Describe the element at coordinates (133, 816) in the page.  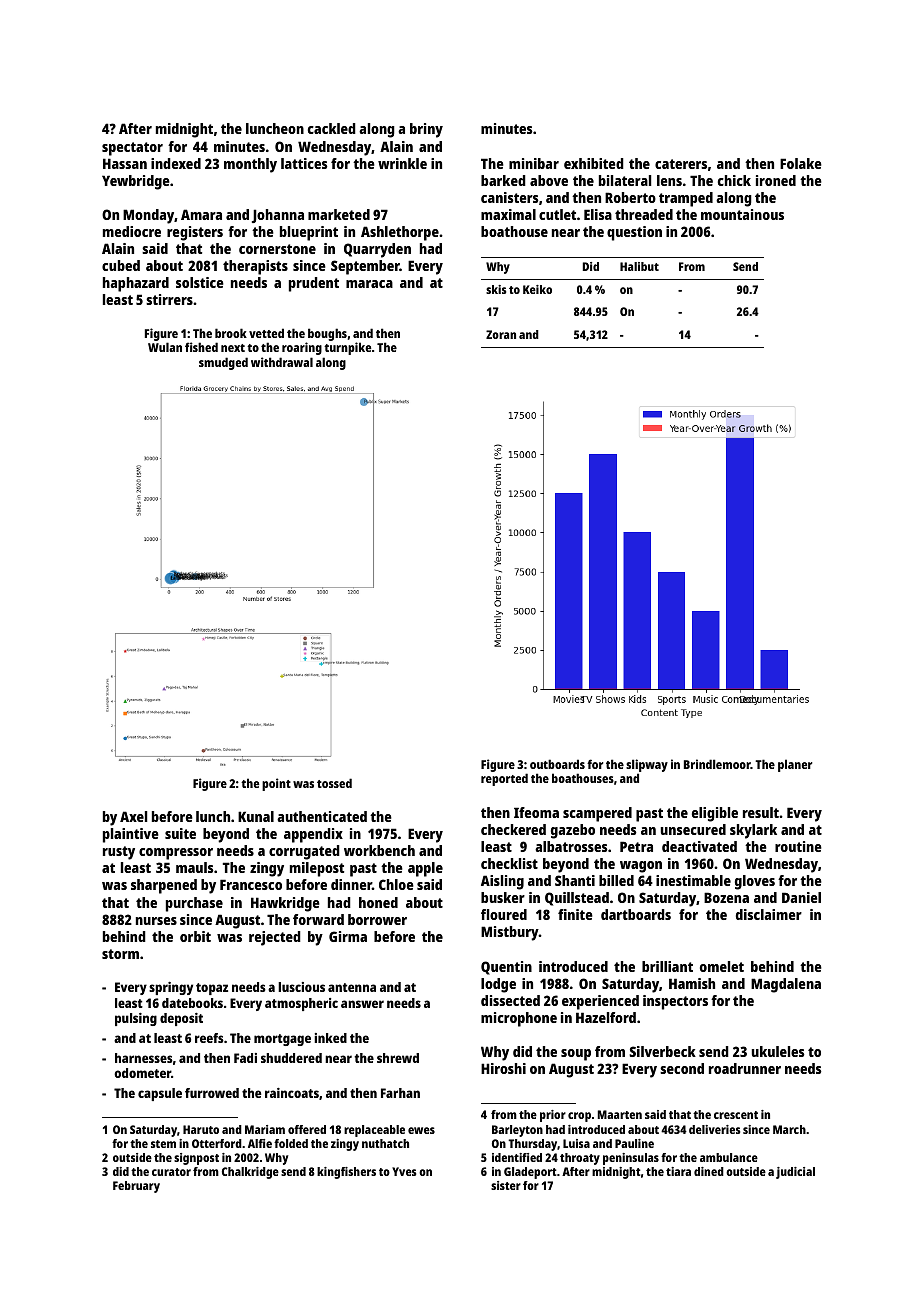
I see `Axel` at that location.
